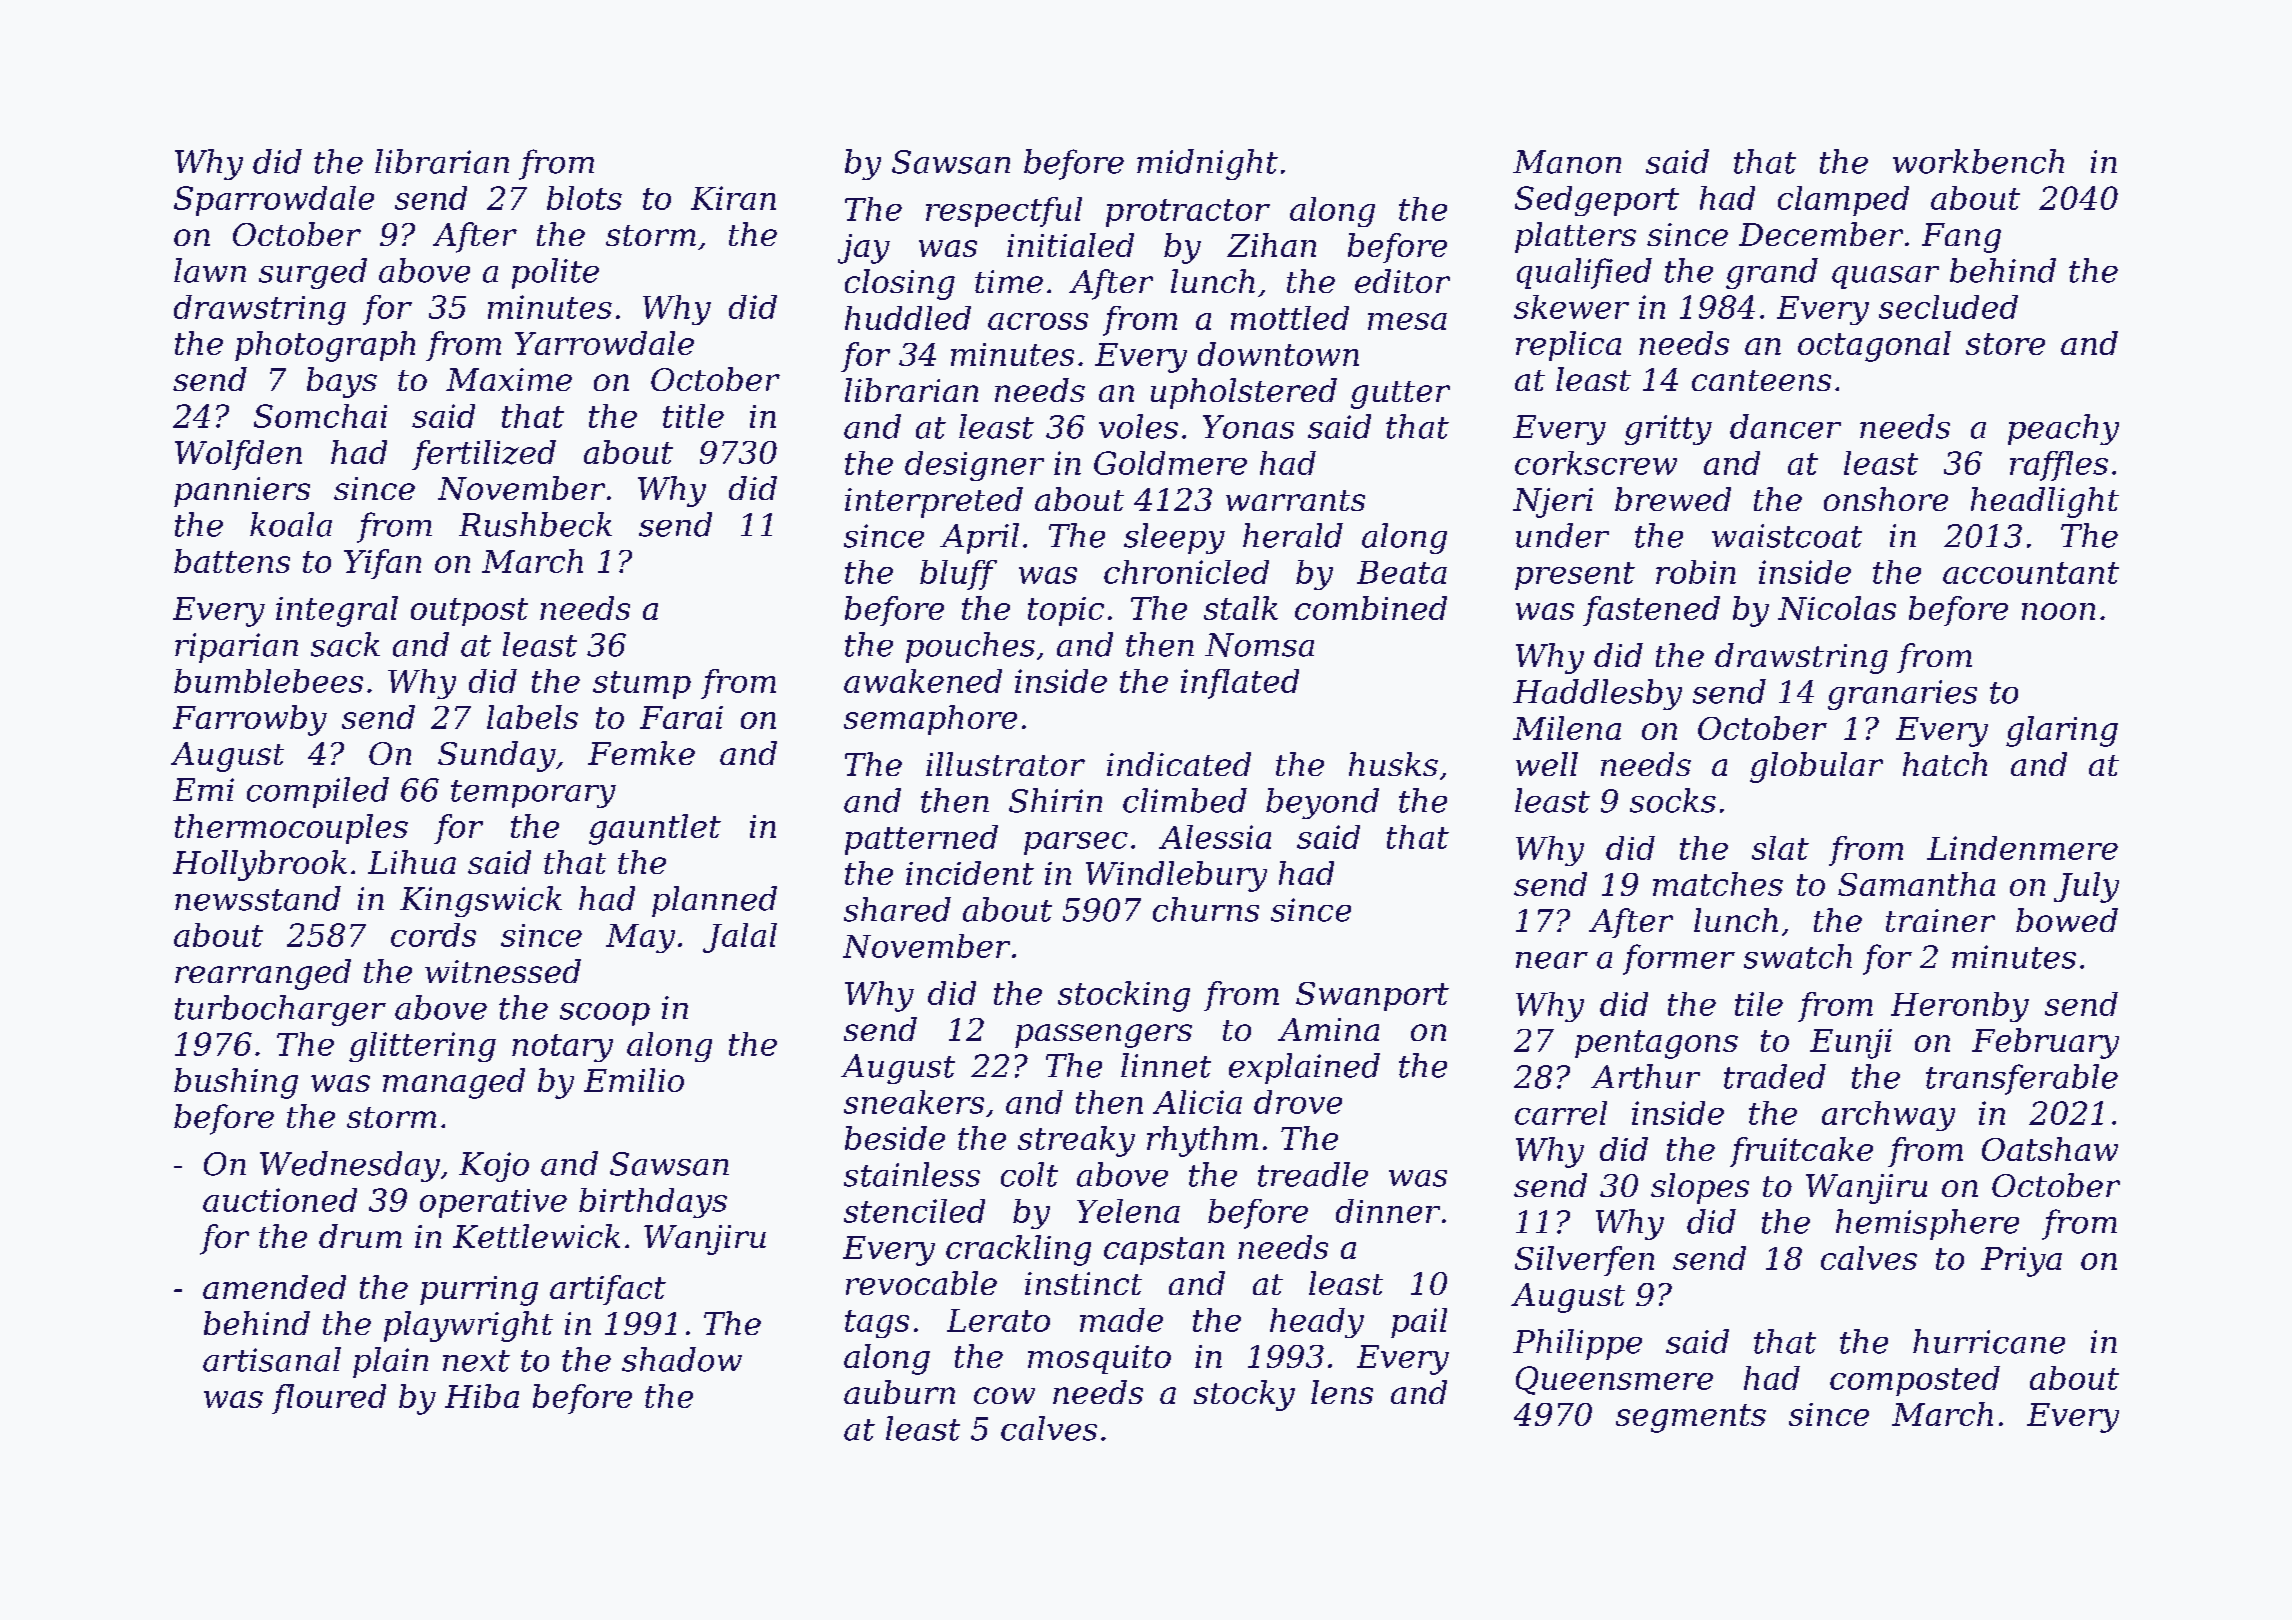 This screenshot has width=2292, height=1620. I want to click on segments, so click(1691, 1418).
